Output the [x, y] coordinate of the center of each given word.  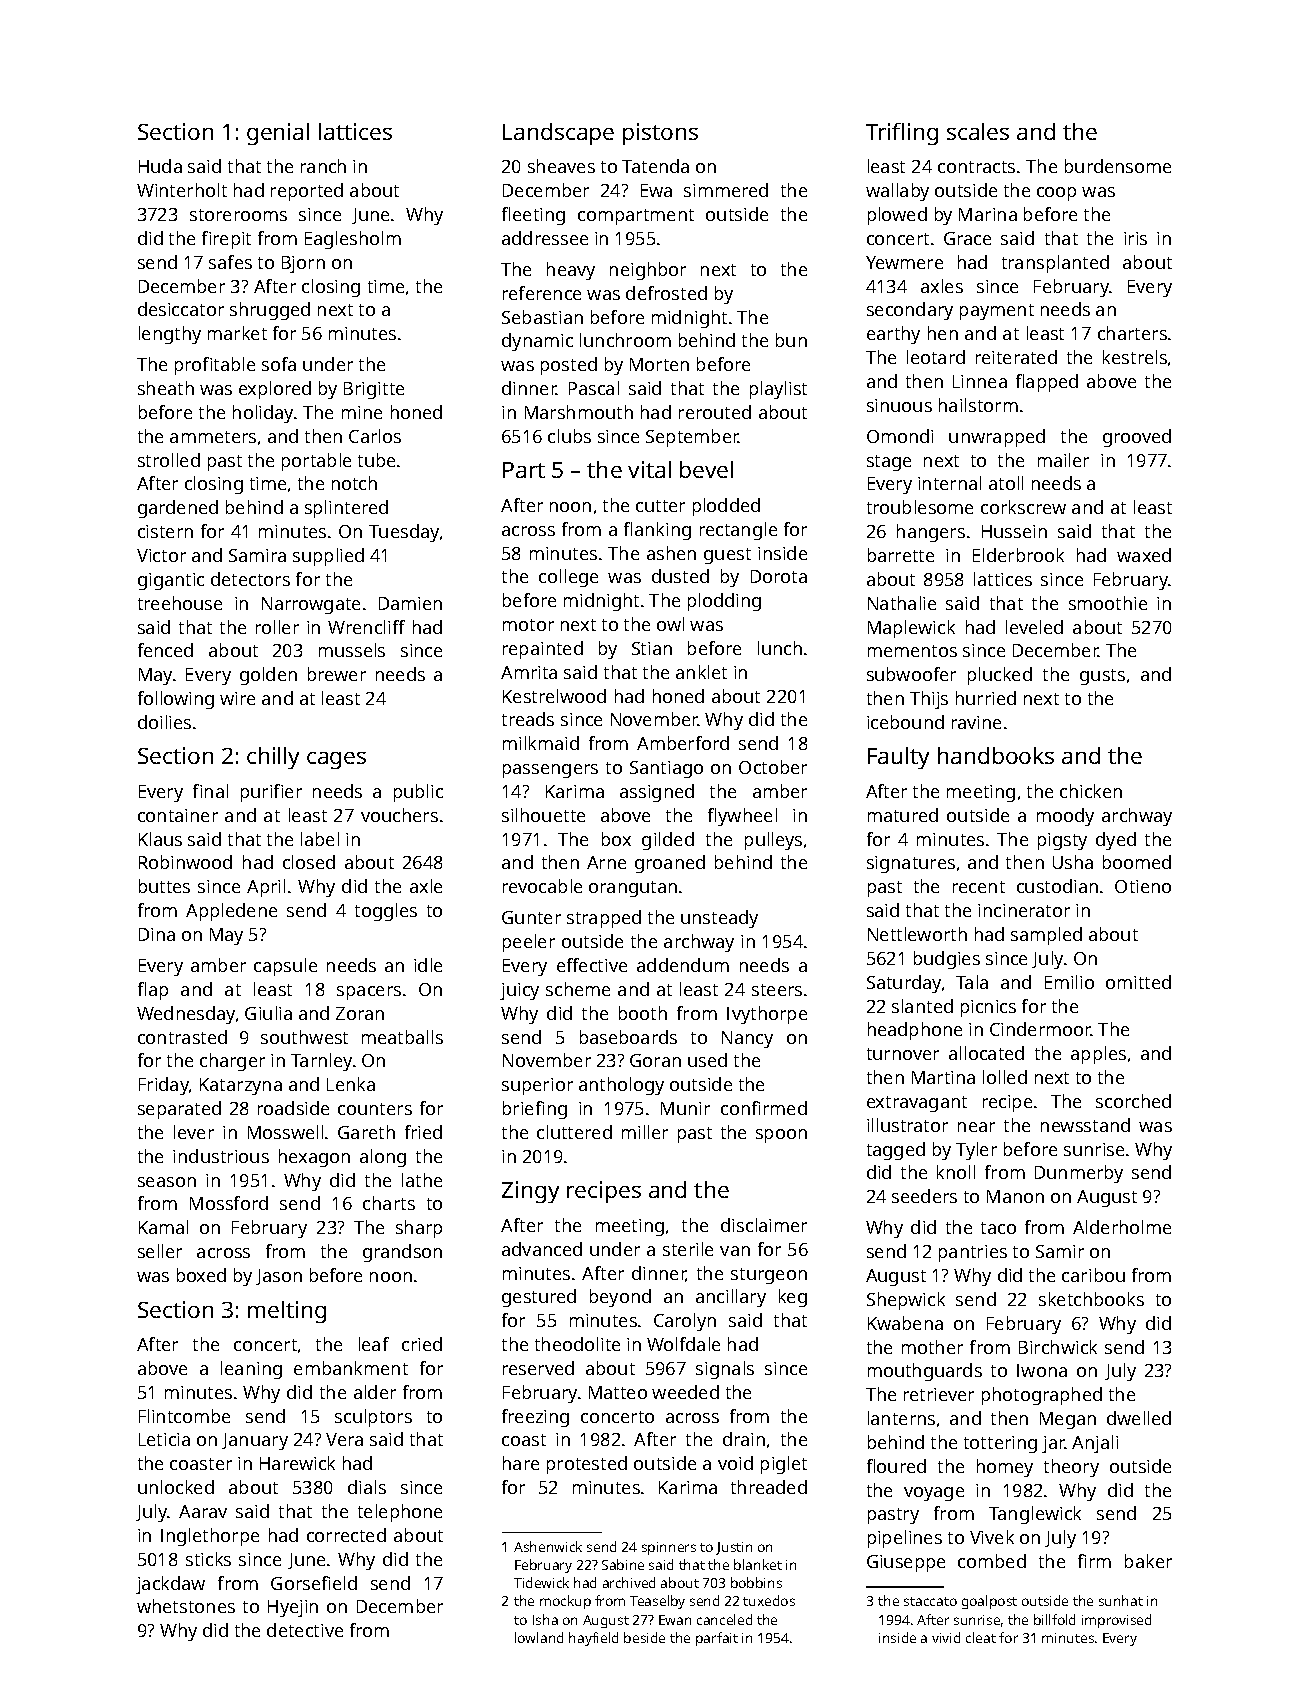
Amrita [529, 672]
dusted [680, 576]
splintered [346, 509]
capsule [285, 967]
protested [587, 1465]
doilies [164, 722]
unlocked [176, 1487]
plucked [1000, 676]
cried [422, 1344]
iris [1135, 238]
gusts [1102, 677]
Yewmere [904, 262]
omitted [1138, 982]
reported [307, 192]
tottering [1000, 1444]
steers [777, 990]
